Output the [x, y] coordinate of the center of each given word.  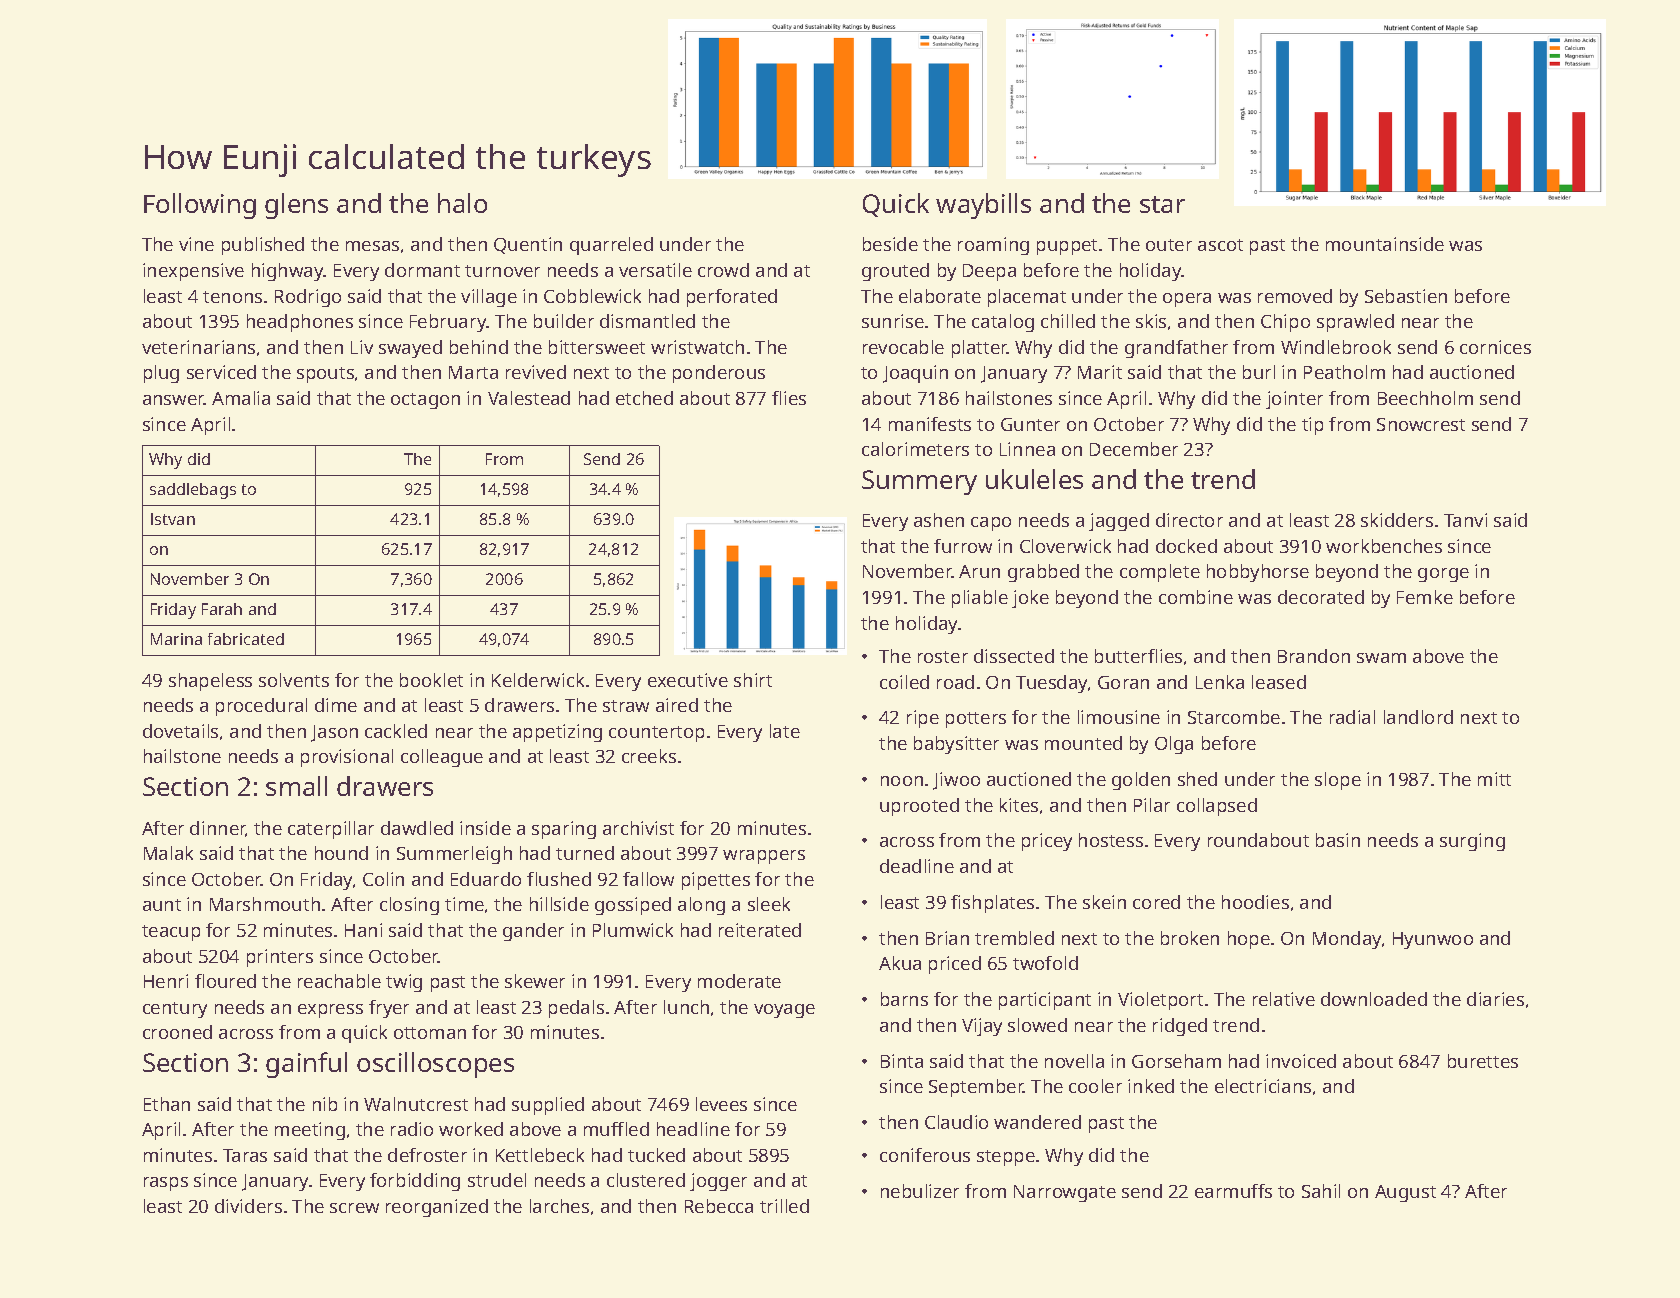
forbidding [415, 1182]
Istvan [173, 519]
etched [644, 398]
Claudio [956, 1122]
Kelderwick [538, 680]
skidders [1397, 520]
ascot [1220, 245]
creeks [649, 756]
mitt [1494, 779]
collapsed [1217, 807]
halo [462, 203]
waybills [983, 206]
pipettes [716, 881]
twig [404, 983]
